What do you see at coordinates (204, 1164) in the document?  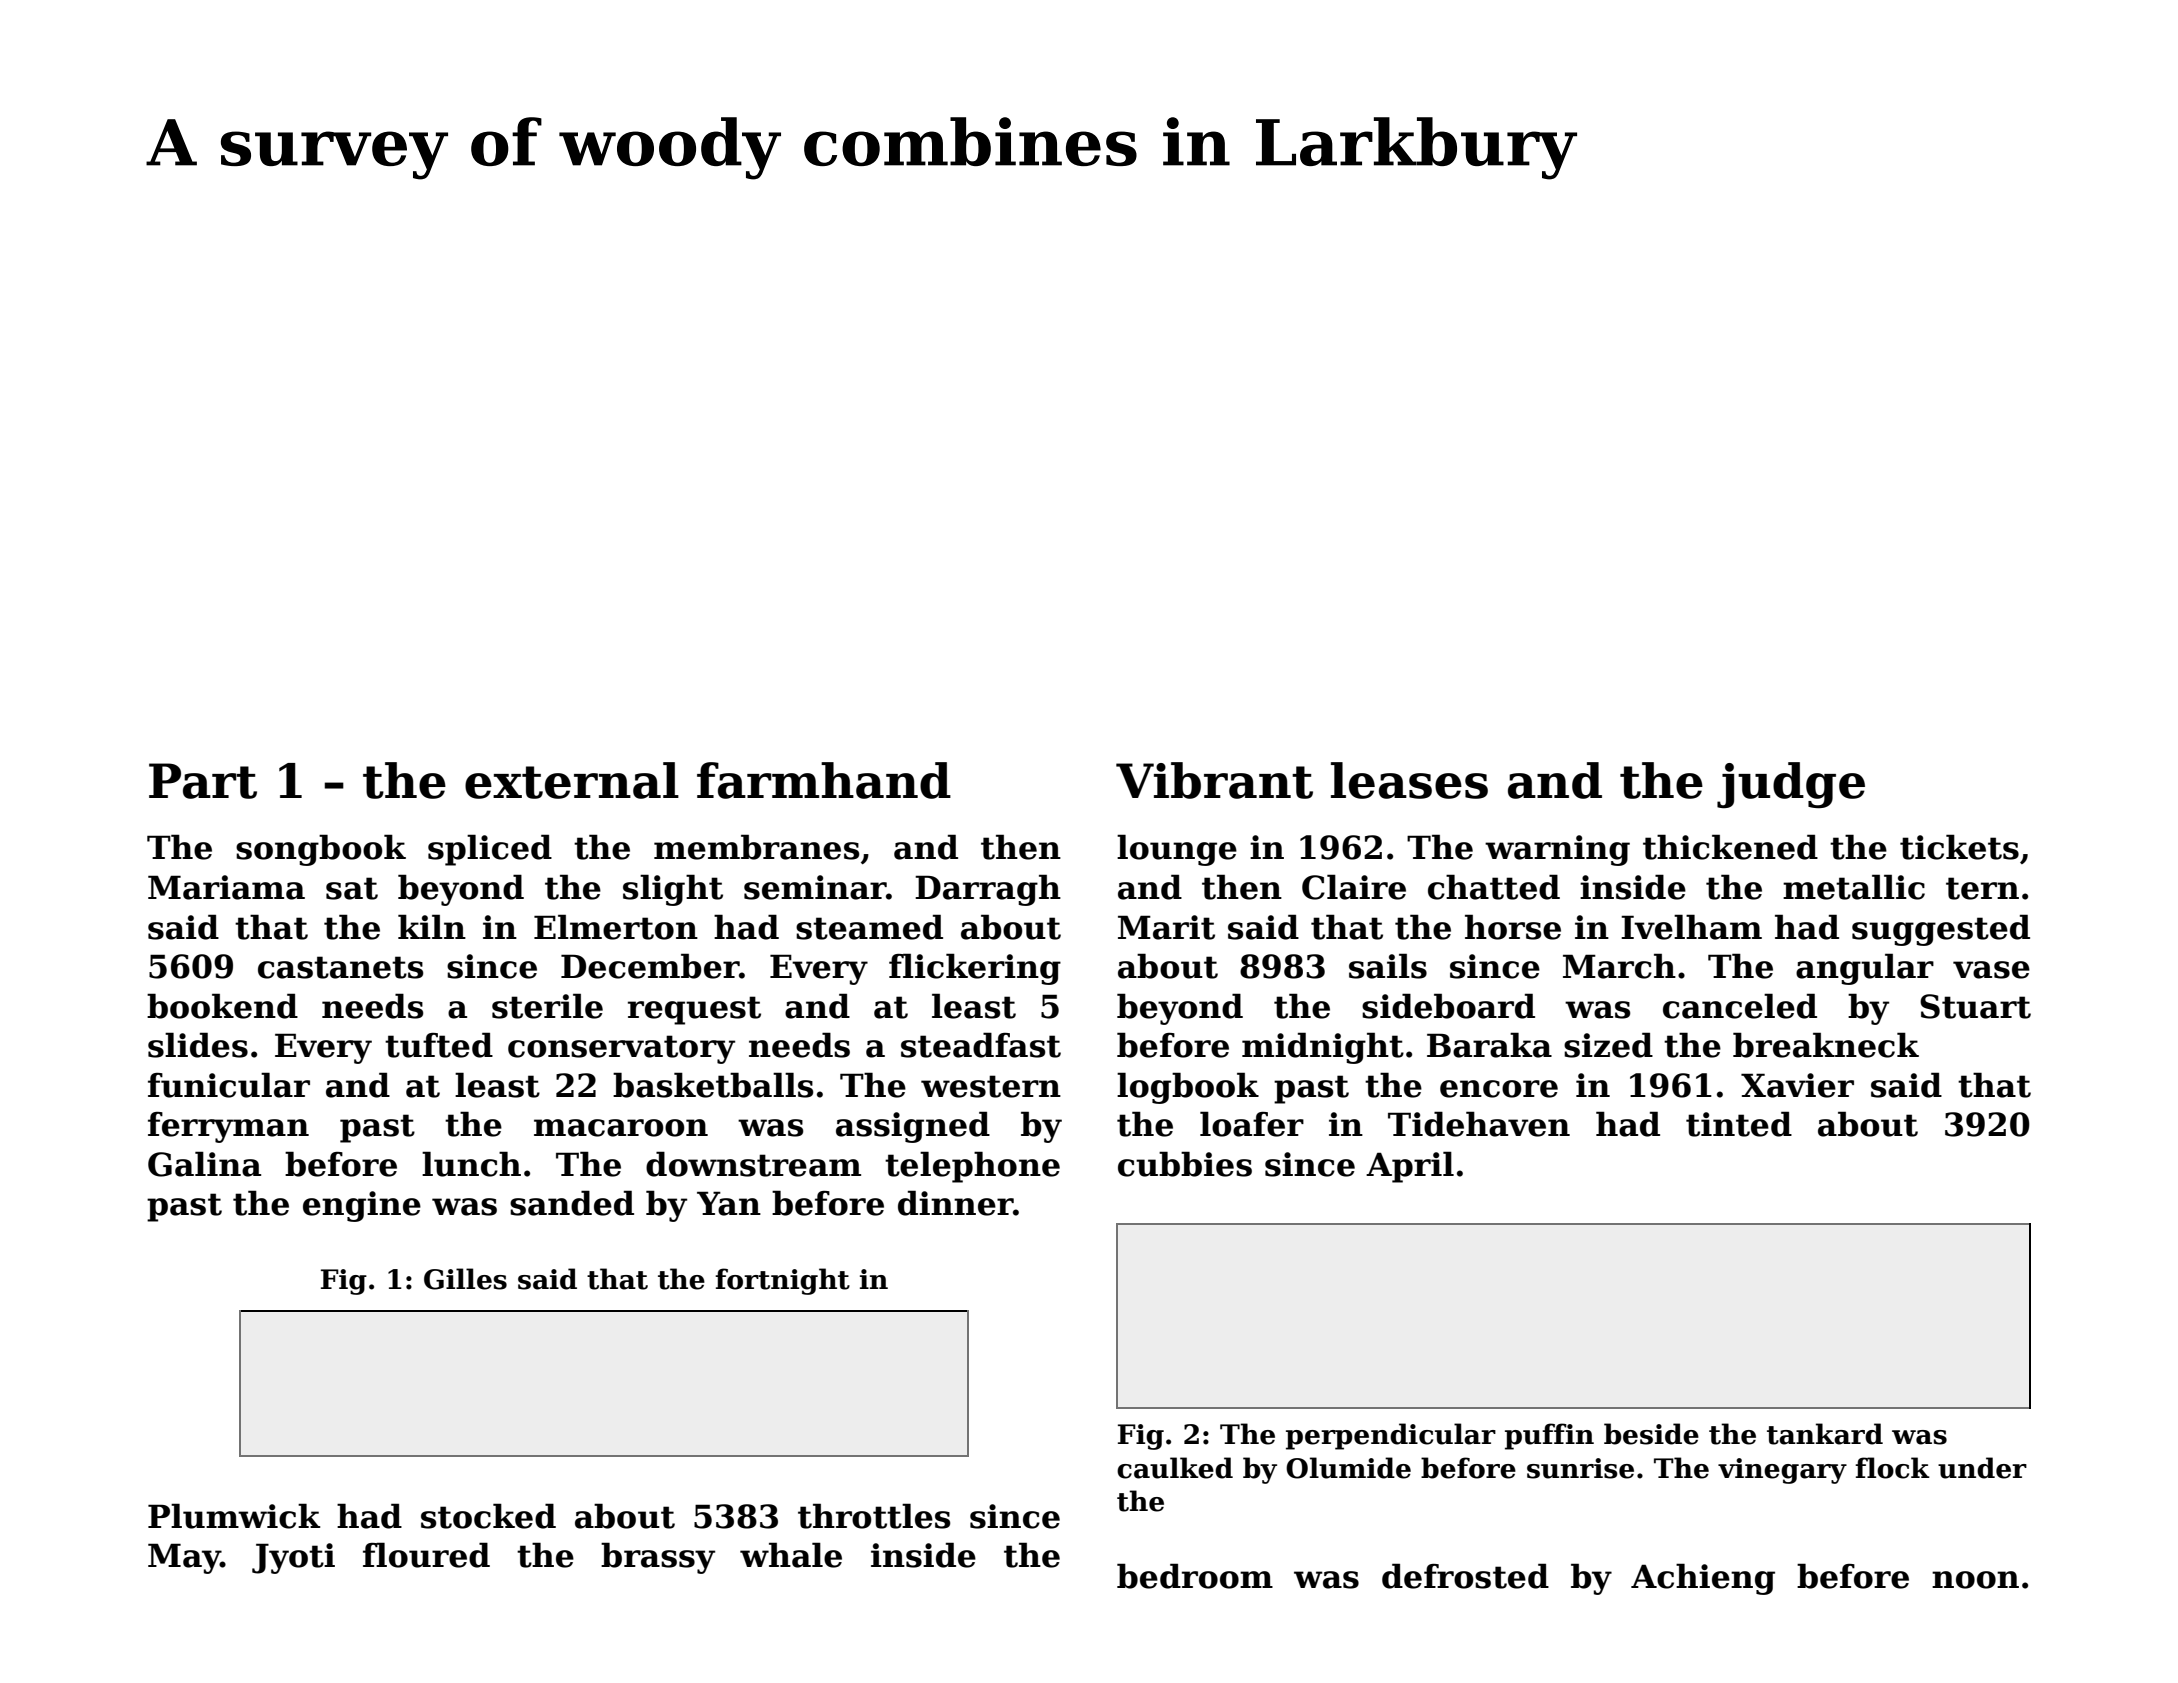 I see `Galina` at bounding box center [204, 1164].
